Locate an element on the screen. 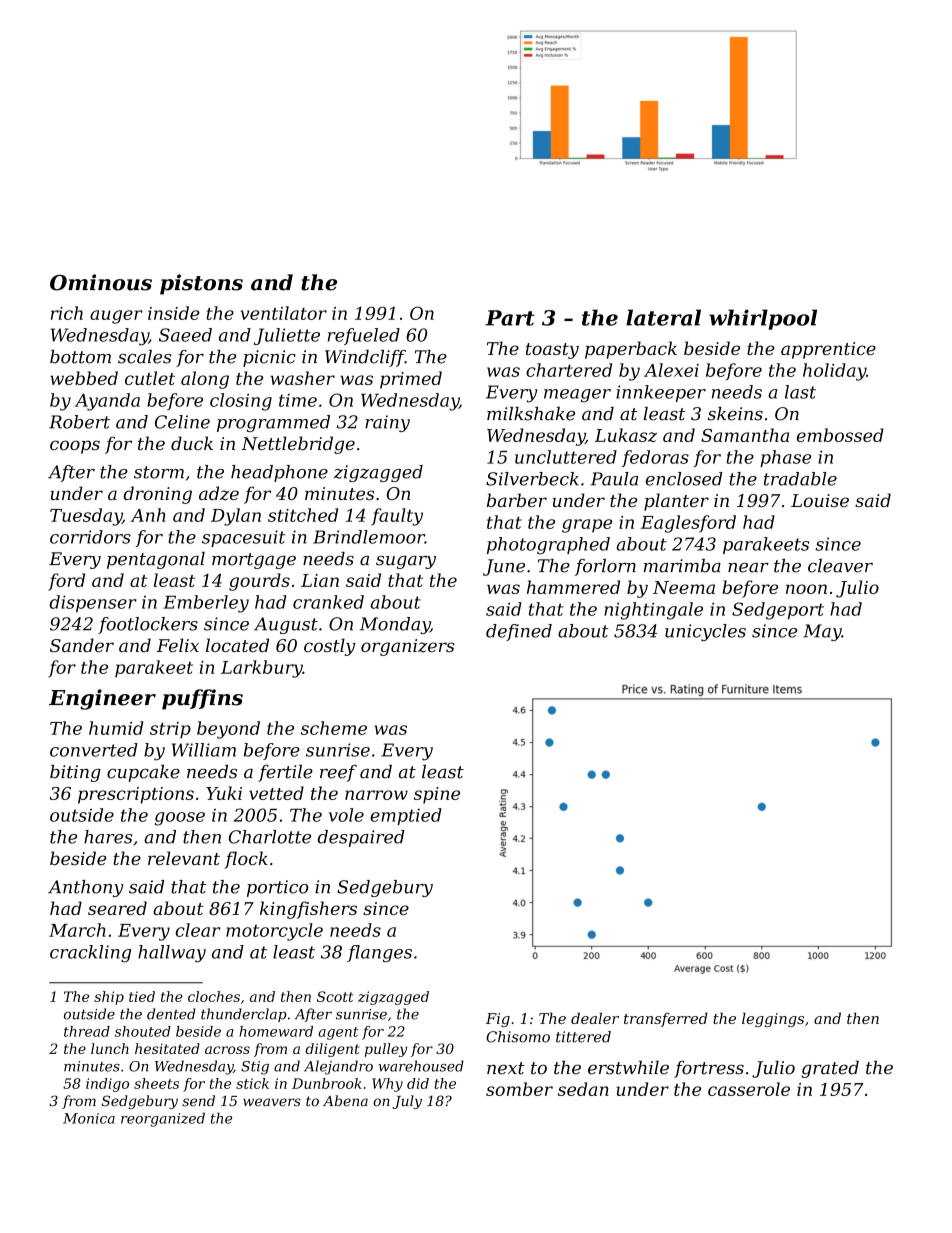  rainy is located at coordinates (387, 423).
